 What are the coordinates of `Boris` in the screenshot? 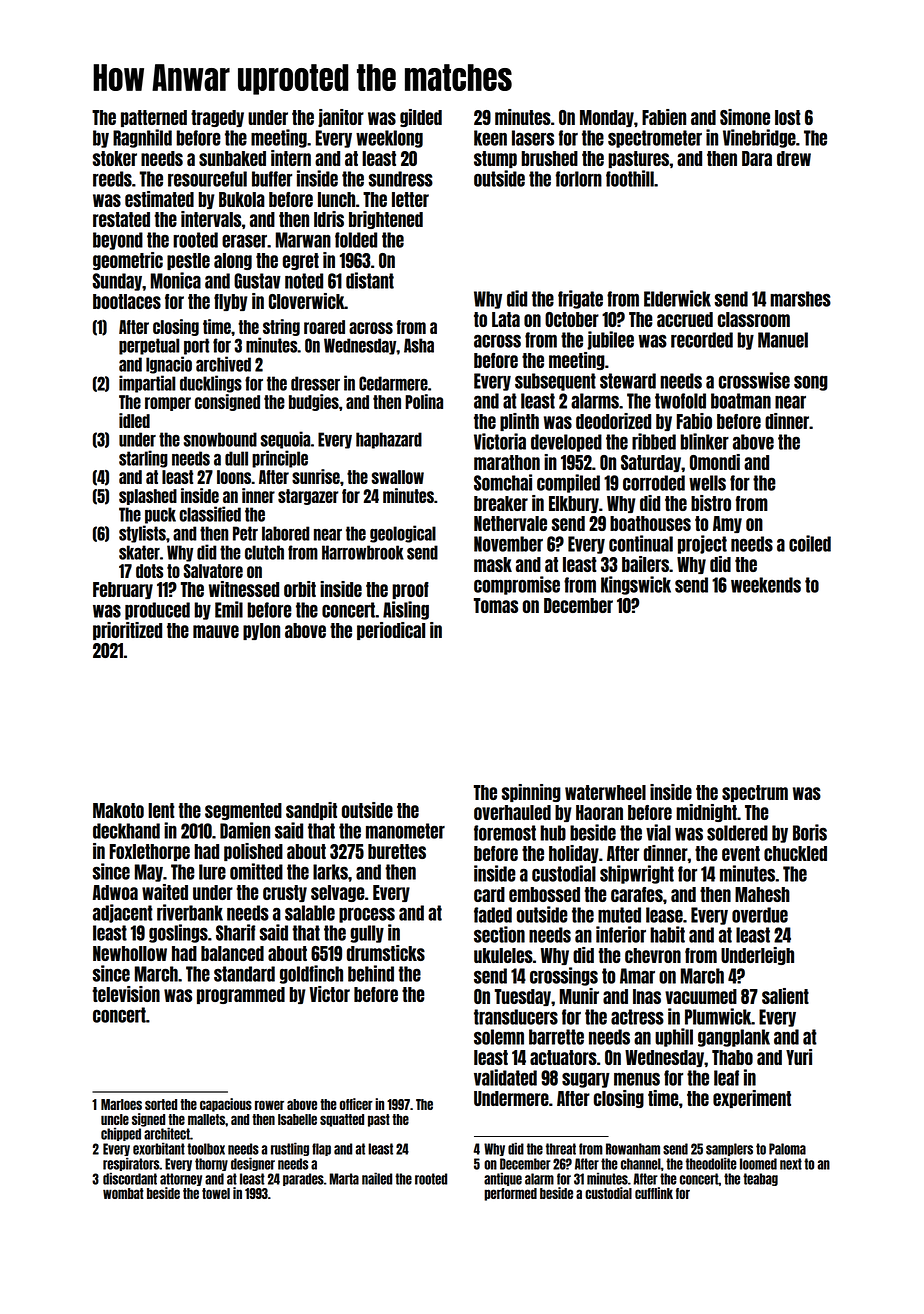 It's located at (810, 832).
